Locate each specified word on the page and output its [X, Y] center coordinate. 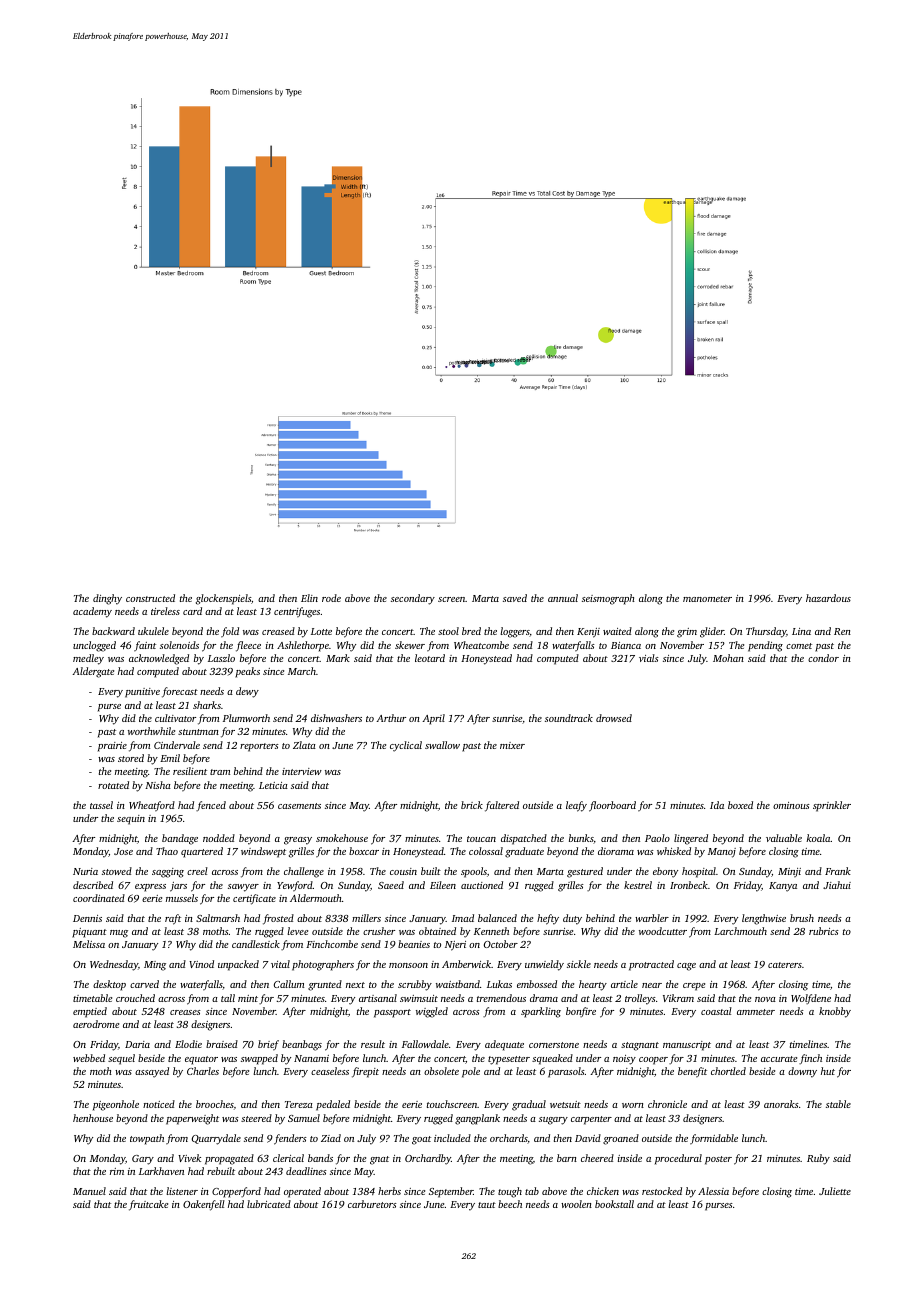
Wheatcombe [481, 645]
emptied [90, 1012]
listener [182, 1191]
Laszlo [221, 658]
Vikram [678, 998]
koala [818, 838]
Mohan [728, 658]
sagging [168, 873]
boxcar [364, 851]
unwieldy [544, 965]
